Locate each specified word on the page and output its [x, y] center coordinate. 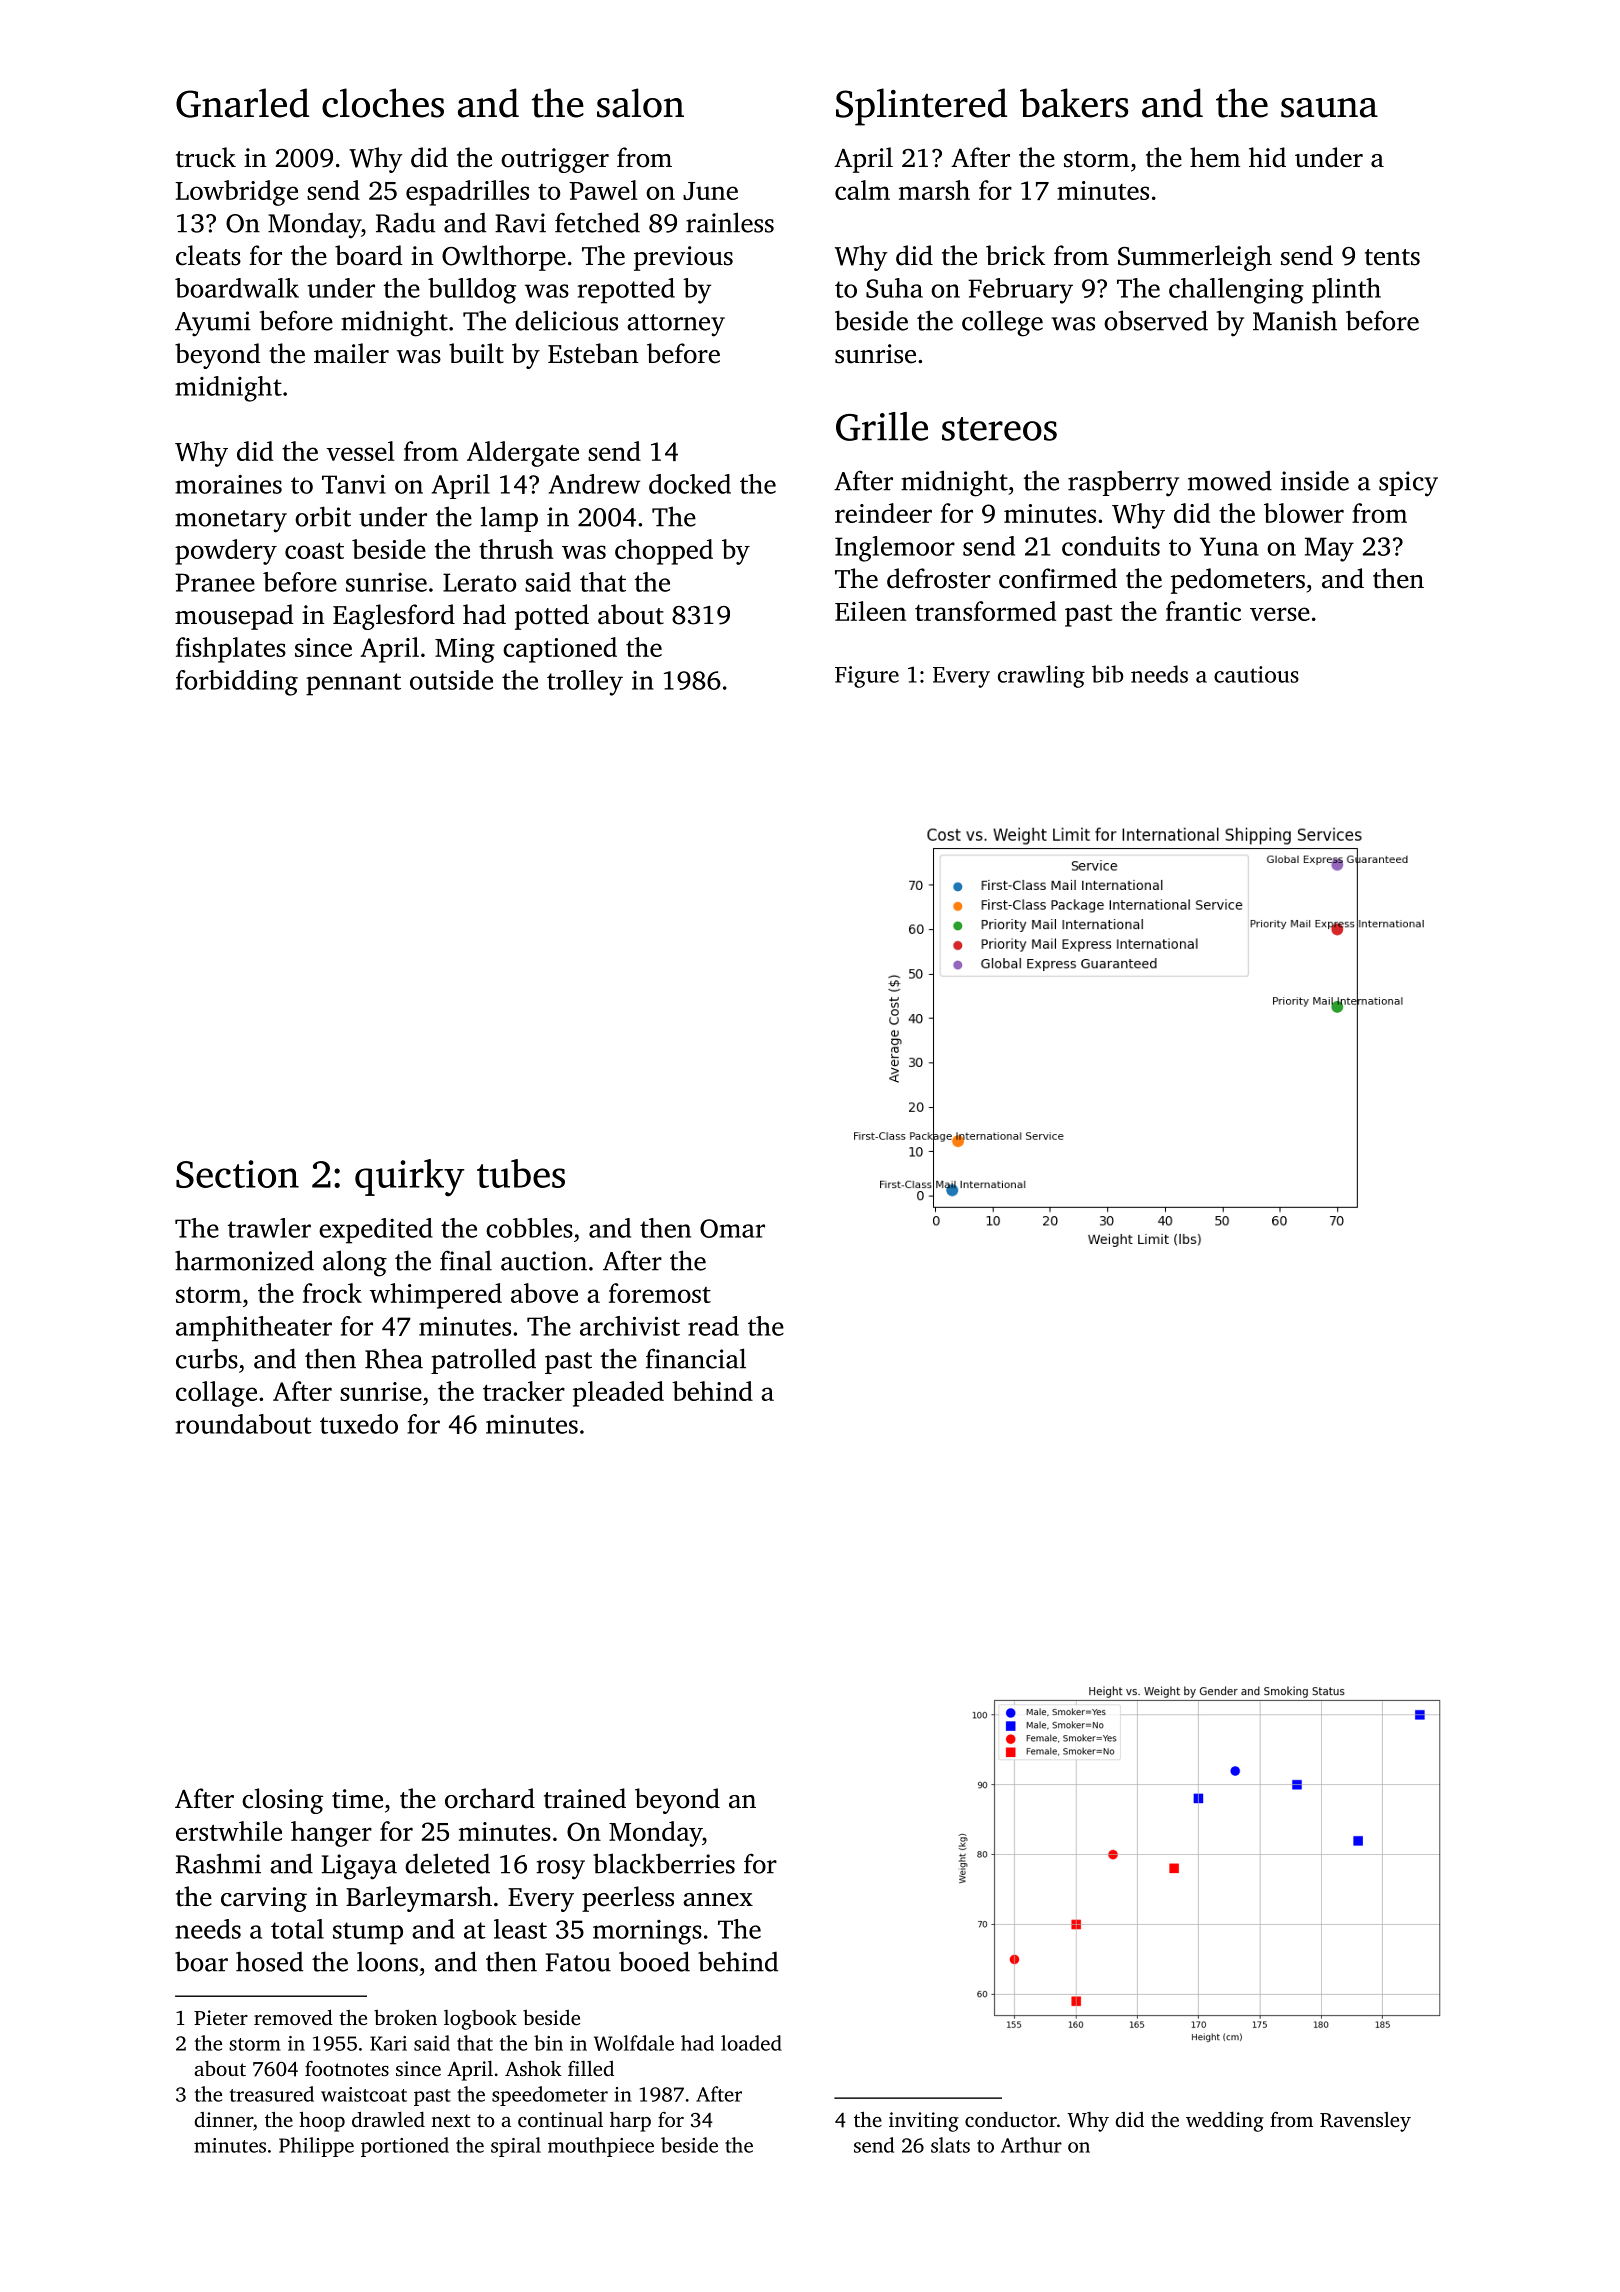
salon [640, 103]
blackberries [664, 1863]
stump [368, 1933]
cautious [1256, 674]
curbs [207, 1358]
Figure [867, 677]
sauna [1329, 108]
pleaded [618, 1394]
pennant [353, 684]
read [713, 1326]
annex [718, 1900]
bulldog [472, 291]
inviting [924, 2122]
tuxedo [359, 1424]
